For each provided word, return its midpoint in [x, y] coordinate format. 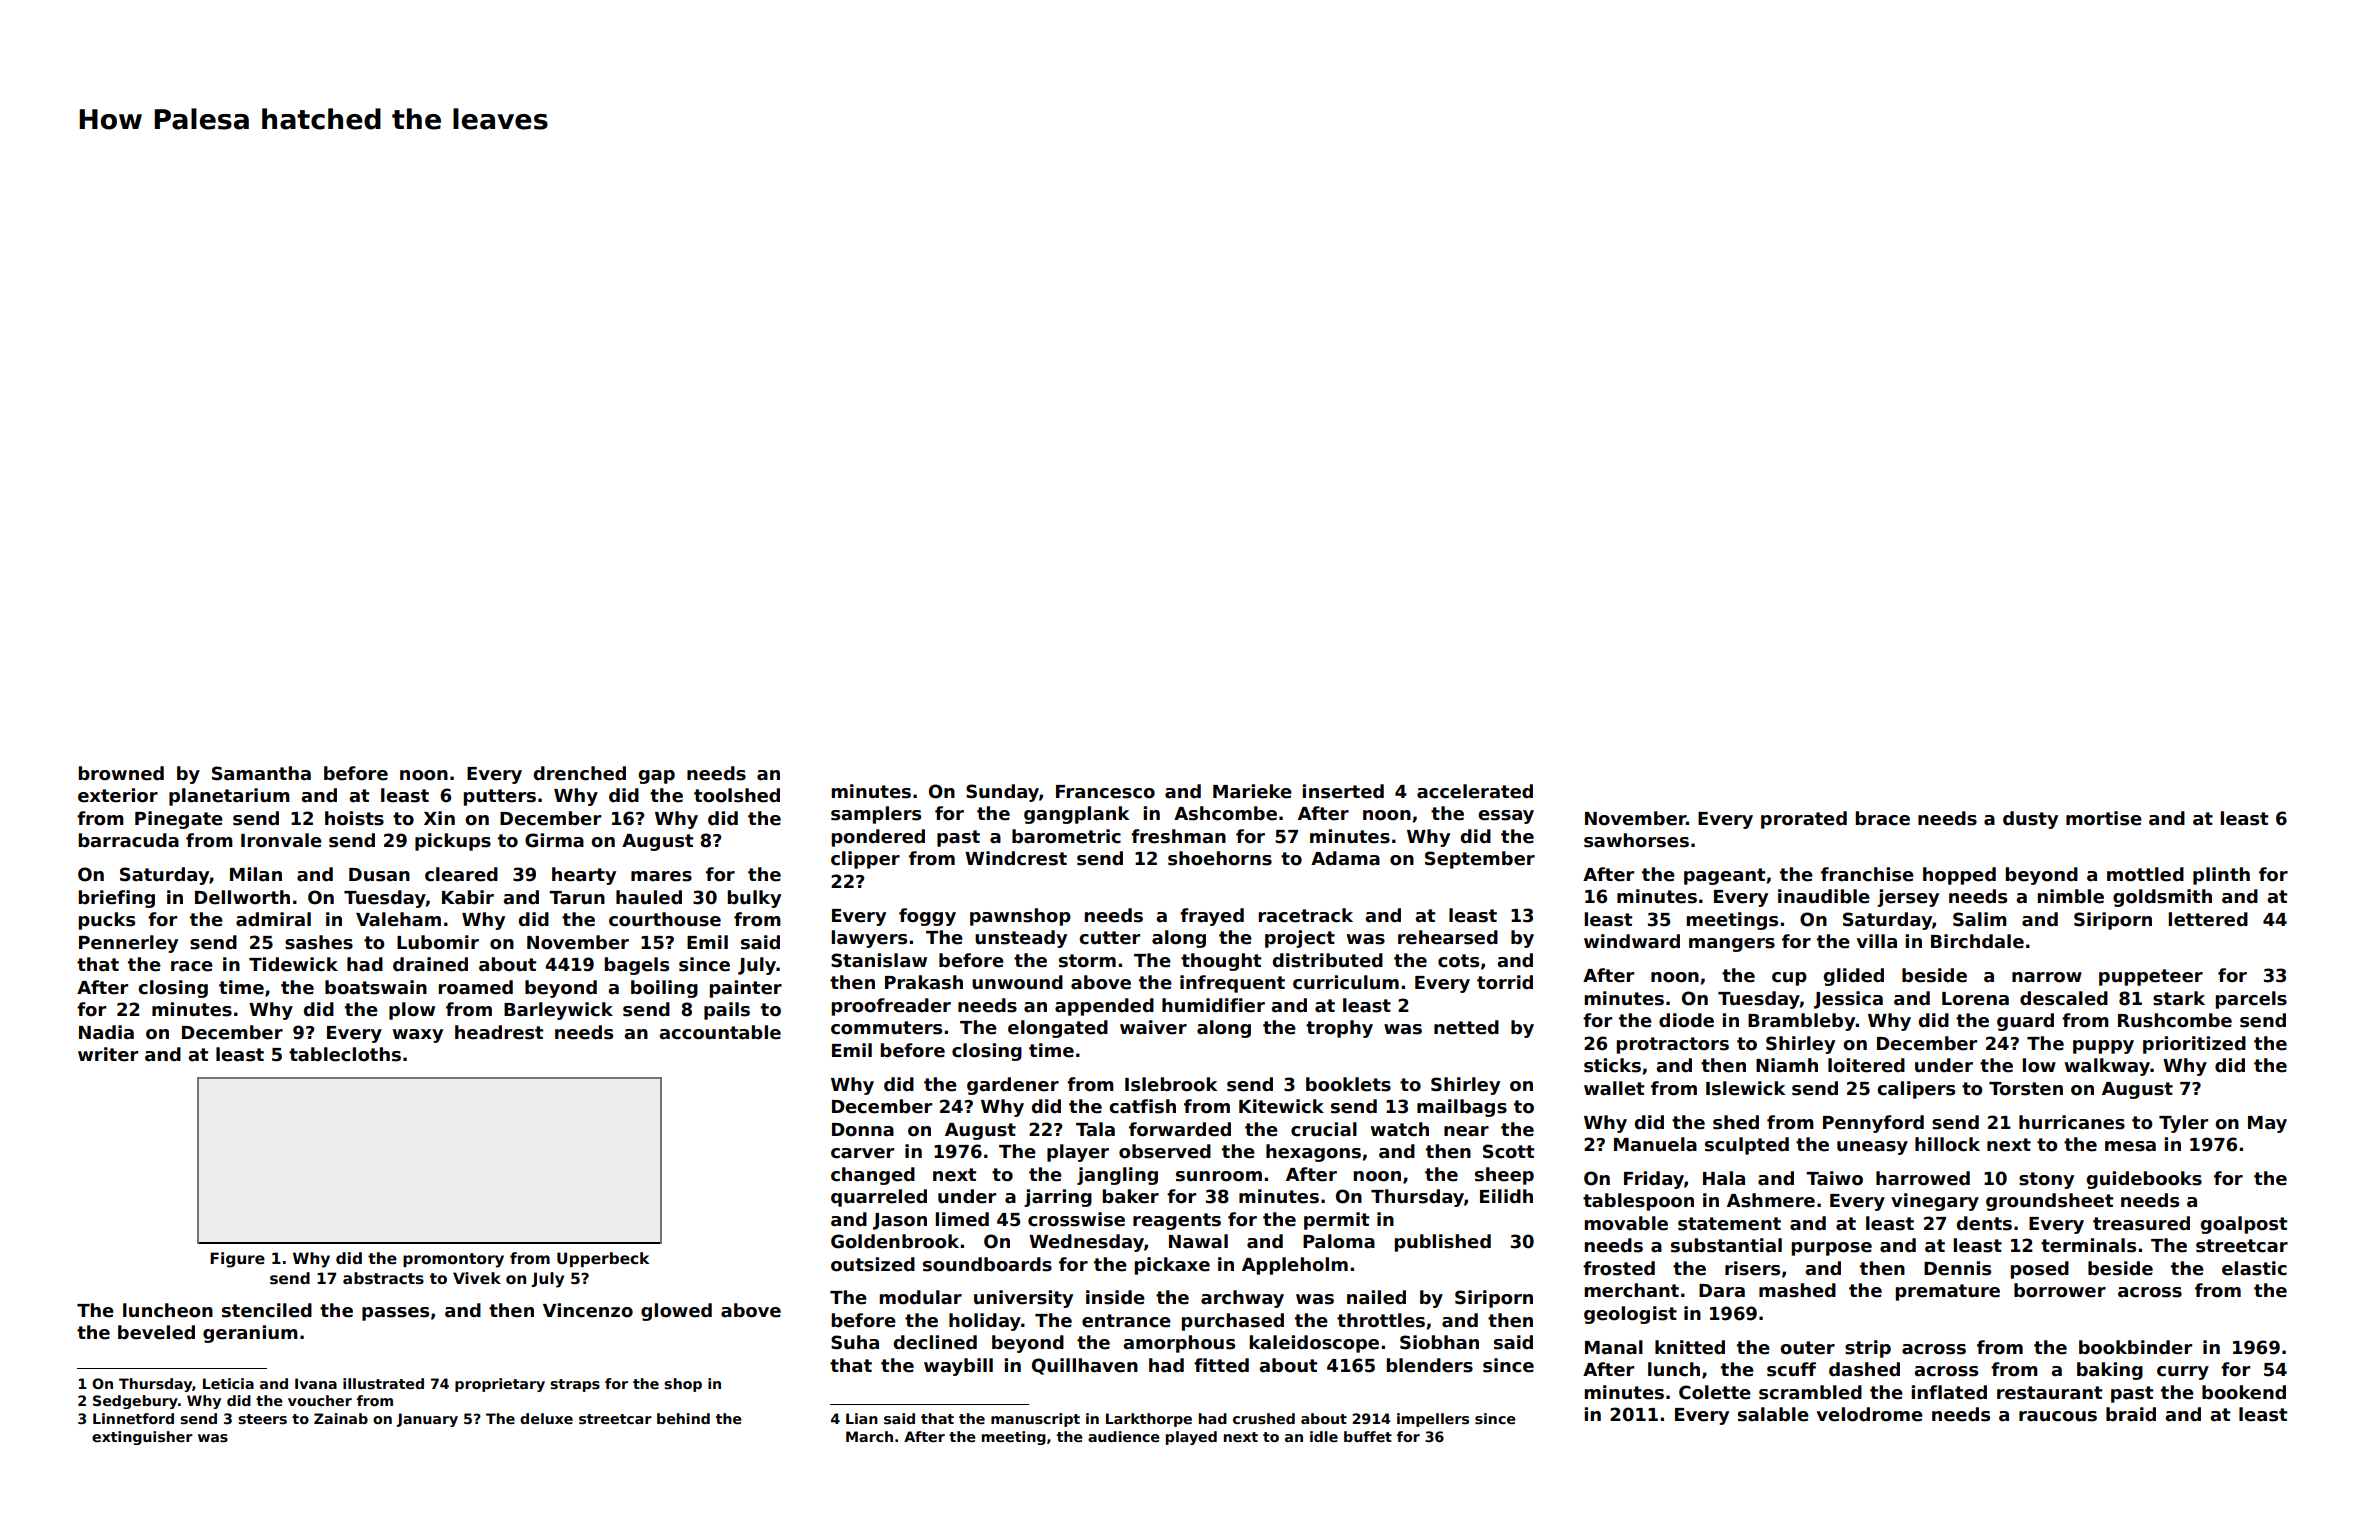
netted [1466, 1027]
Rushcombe [2175, 1020]
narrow [2047, 977]
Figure [237, 1260]
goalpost [2243, 1225]
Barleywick [558, 1011]
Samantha [261, 773]
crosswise [1076, 1219]
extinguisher [142, 1438]
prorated [1804, 820]
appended [1104, 1007]
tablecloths [345, 1054]
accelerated [1475, 791]
